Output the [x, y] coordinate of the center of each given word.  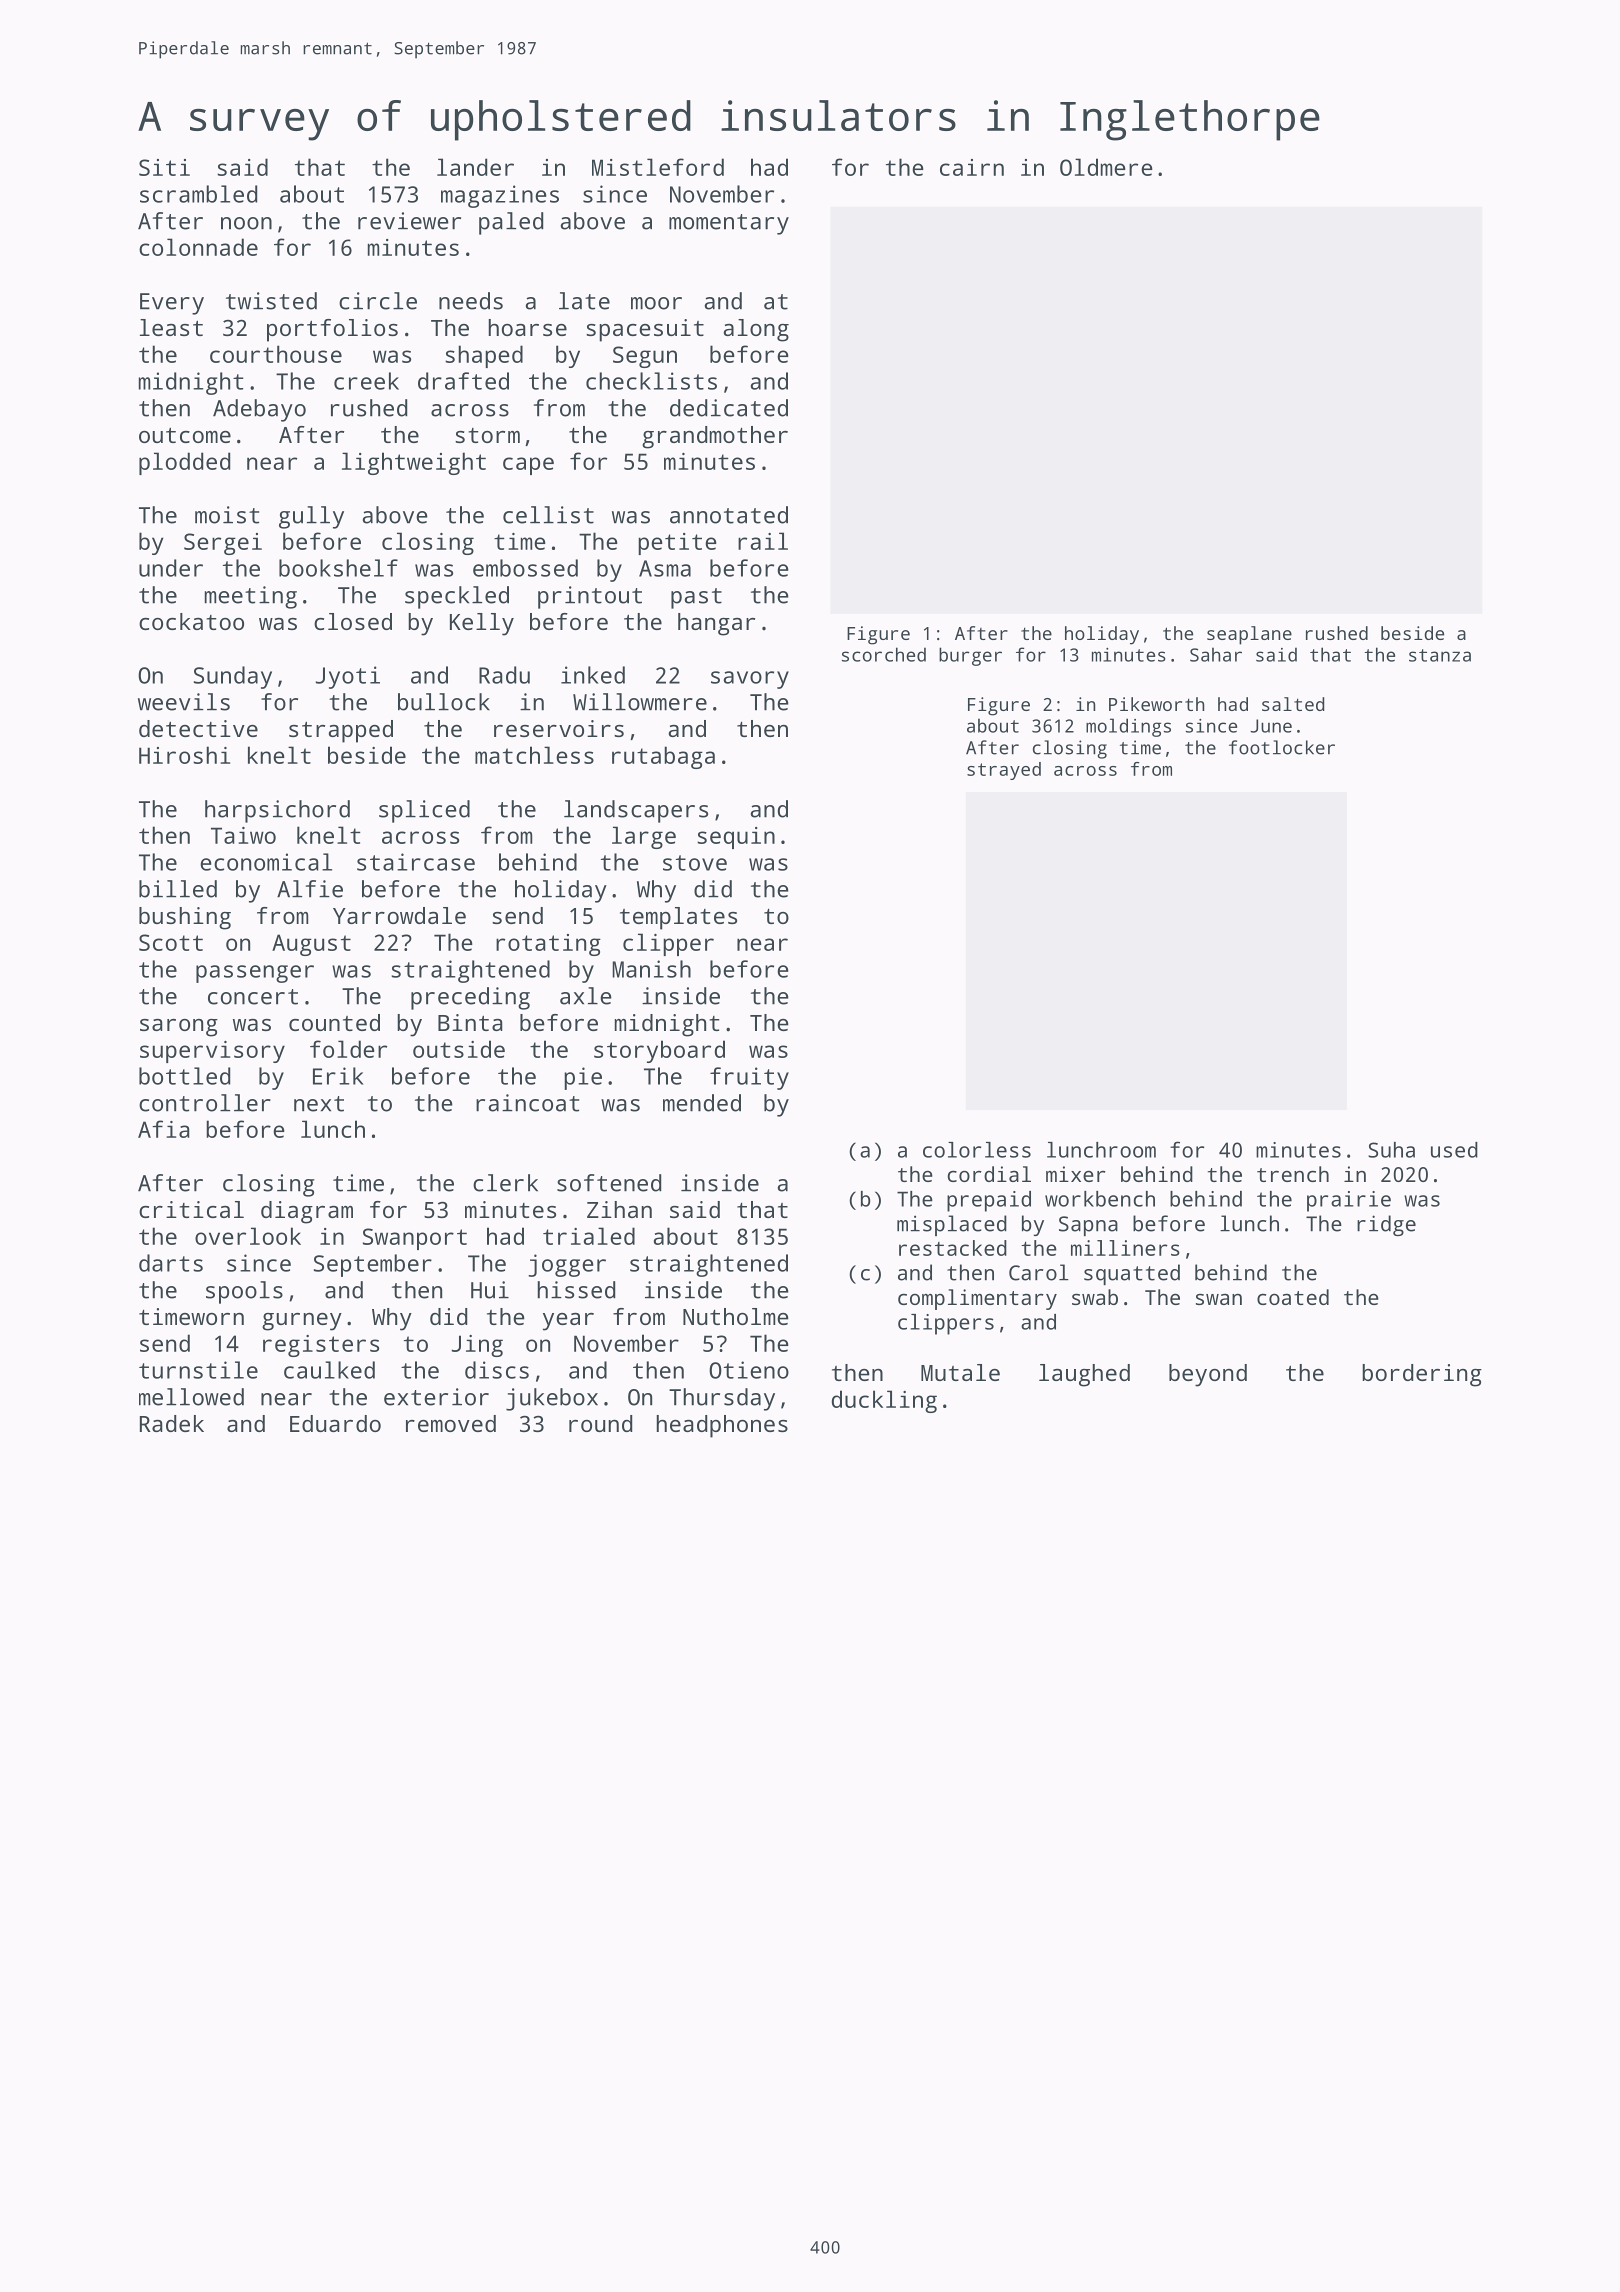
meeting [251, 597]
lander [475, 167]
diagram [307, 1212]
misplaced [952, 1225]
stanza [1440, 655]
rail [763, 541]
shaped [484, 356]
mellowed [191, 1397]
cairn [972, 167]
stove [695, 863]
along [756, 330]
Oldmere [1106, 167]
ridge [1386, 1225]
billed [178, 889]
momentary [729, 224]
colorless [977, 1150]
